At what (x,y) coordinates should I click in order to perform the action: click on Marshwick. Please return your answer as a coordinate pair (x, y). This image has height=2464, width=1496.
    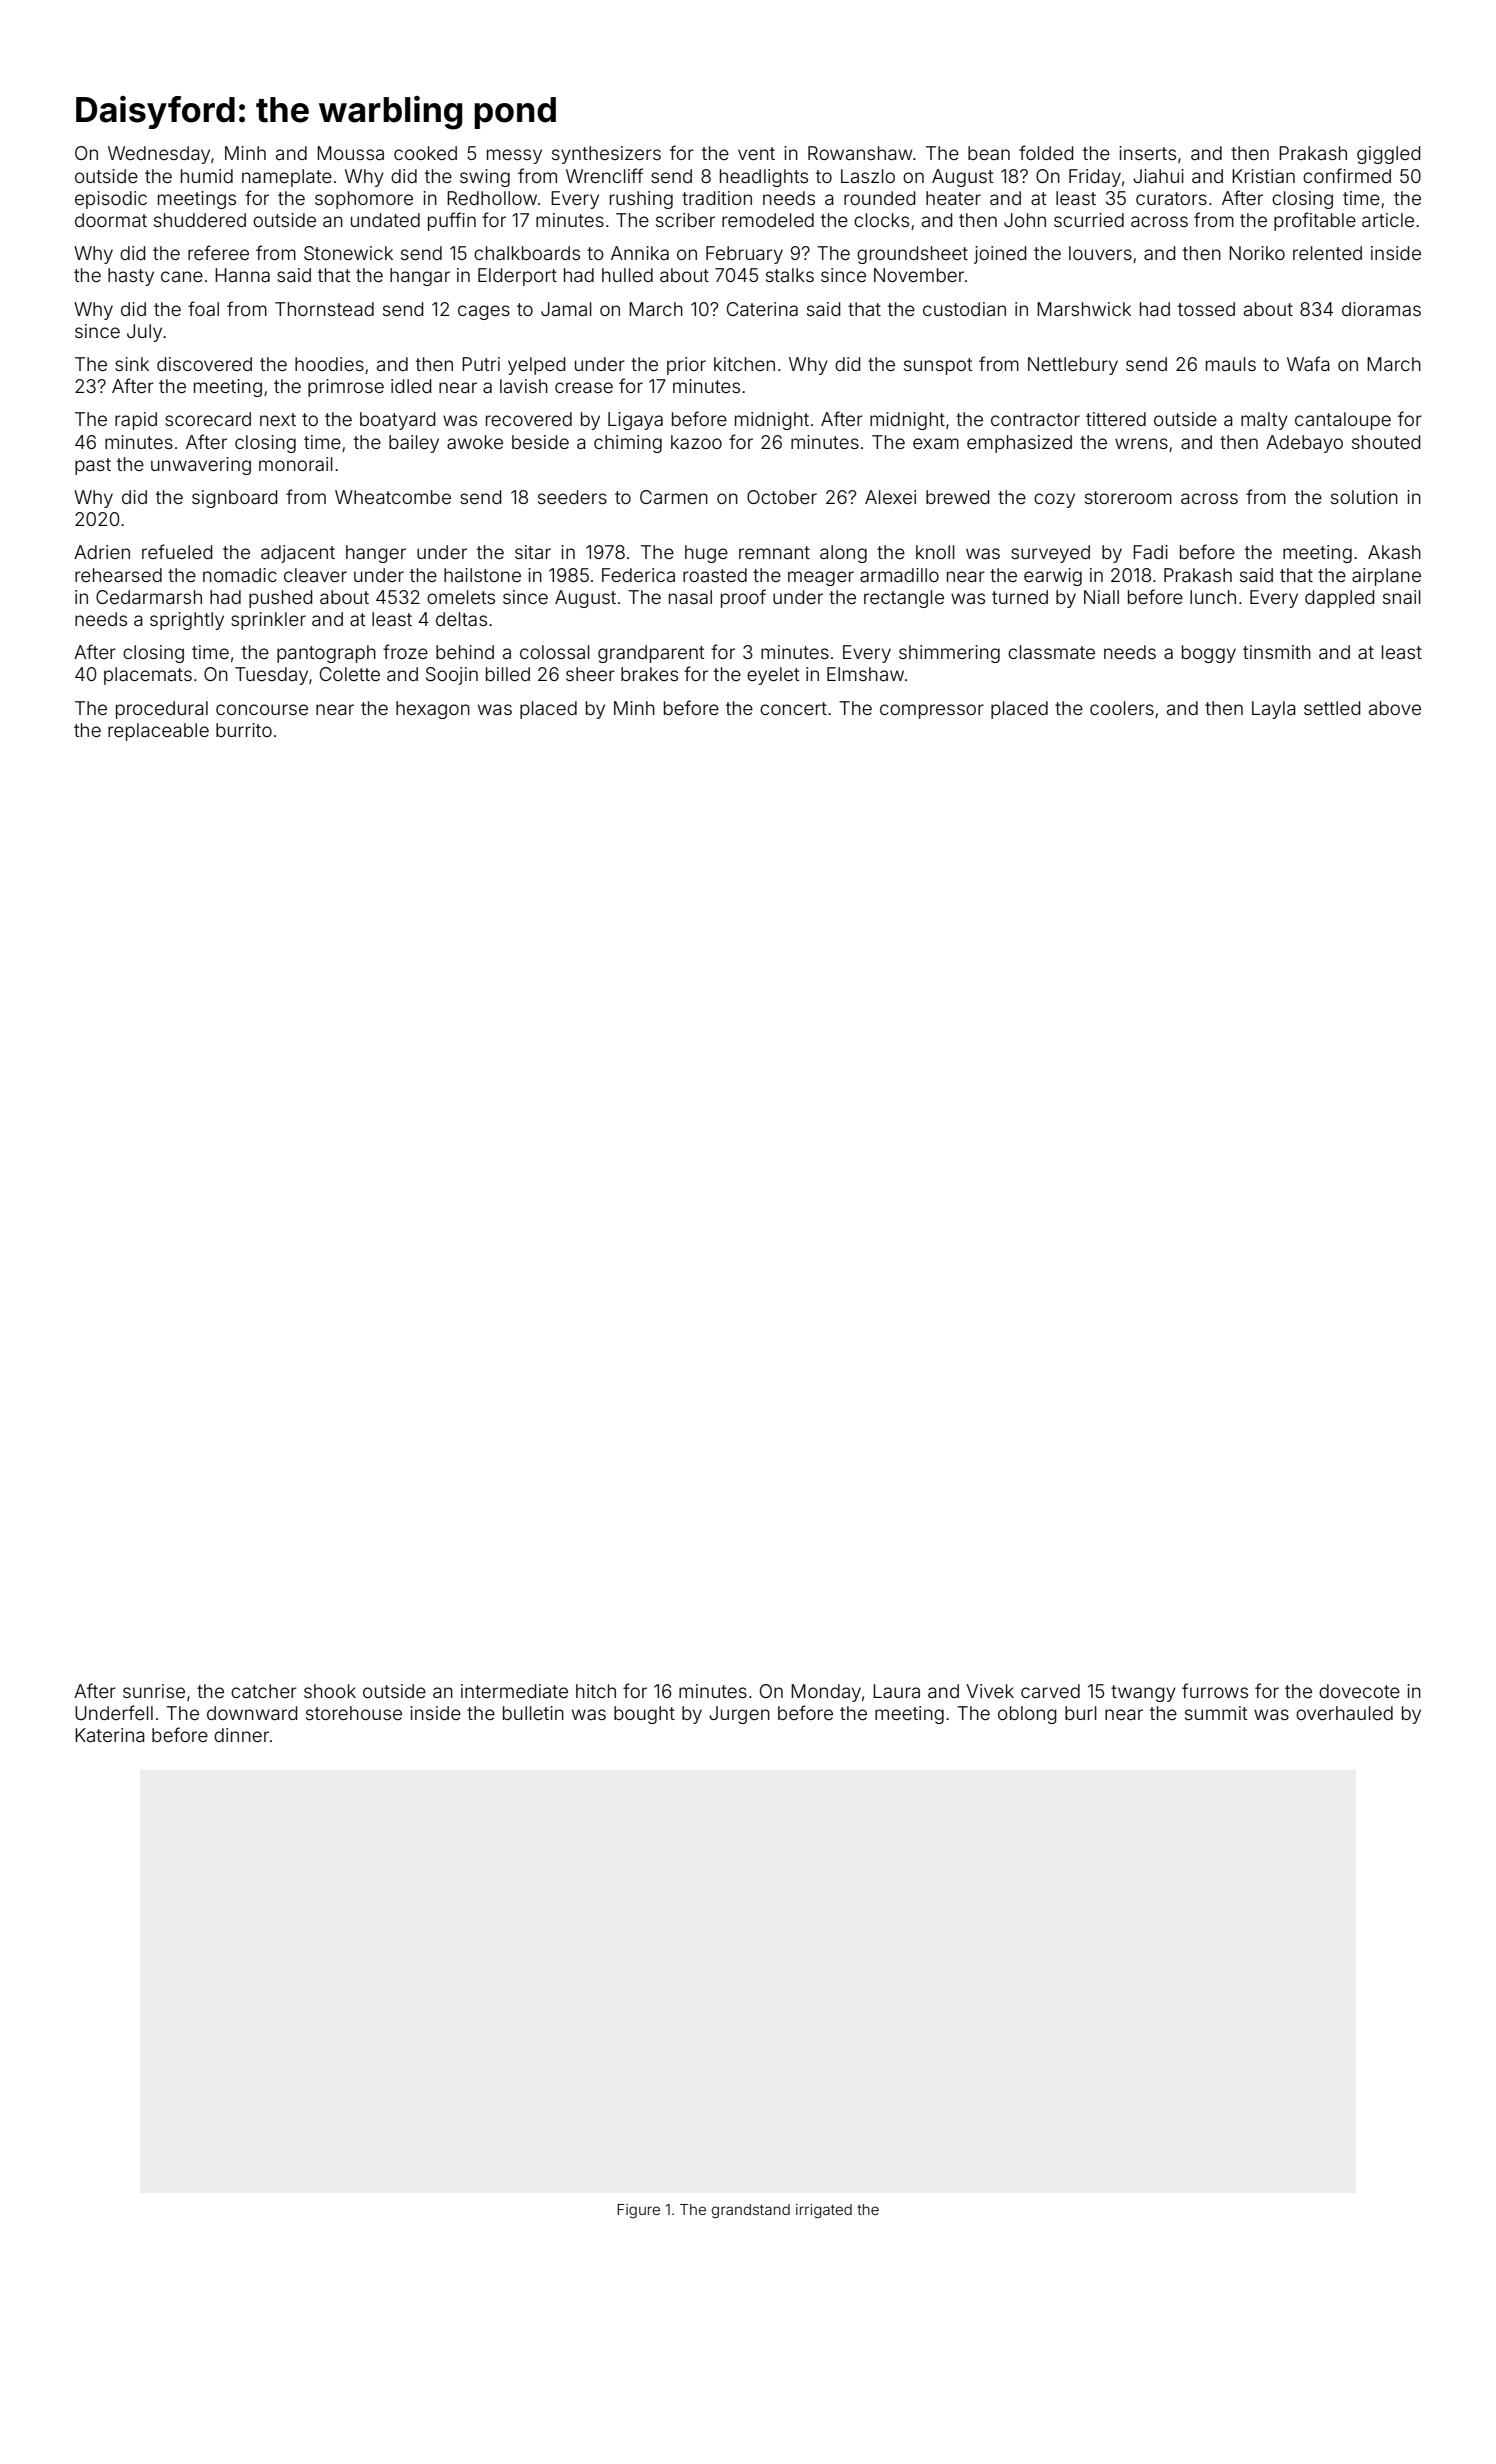
    Looking at the image, I should click on (1084, 309).
